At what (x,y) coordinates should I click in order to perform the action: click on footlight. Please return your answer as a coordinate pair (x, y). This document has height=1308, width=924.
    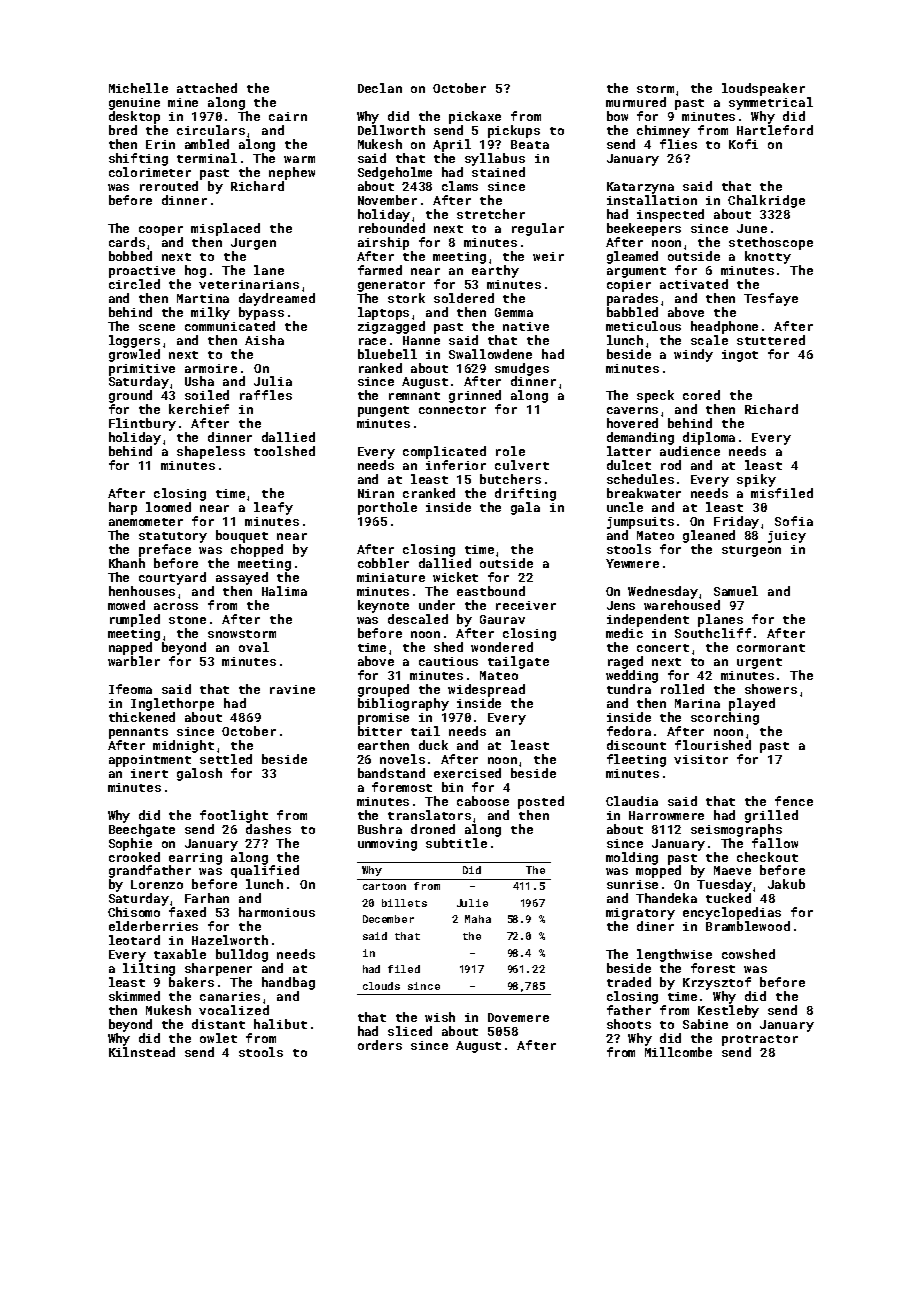
    Looking at the image, I should click on (234, 816).
